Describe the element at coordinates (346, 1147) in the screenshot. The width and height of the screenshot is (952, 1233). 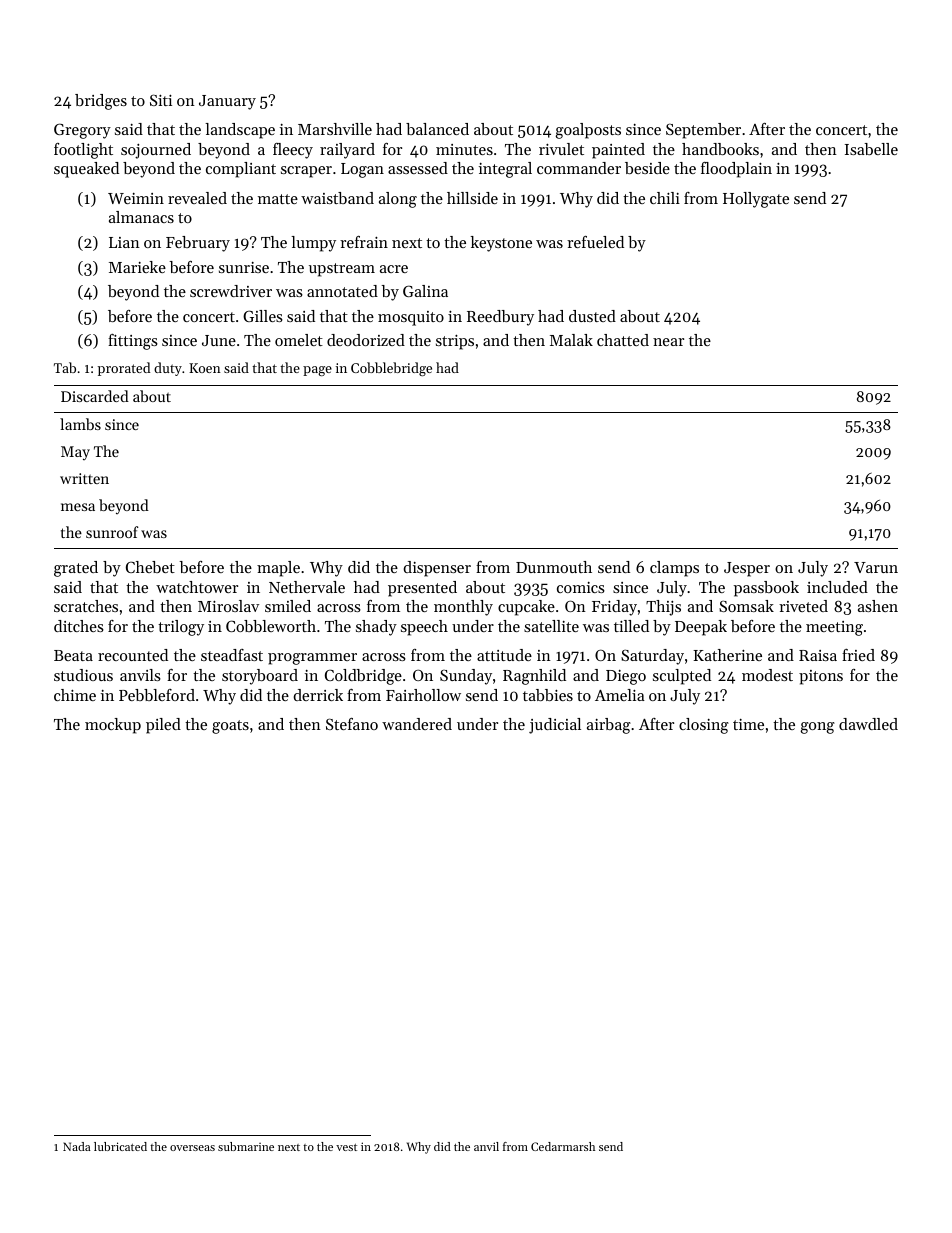
I see `vest` at that location.
